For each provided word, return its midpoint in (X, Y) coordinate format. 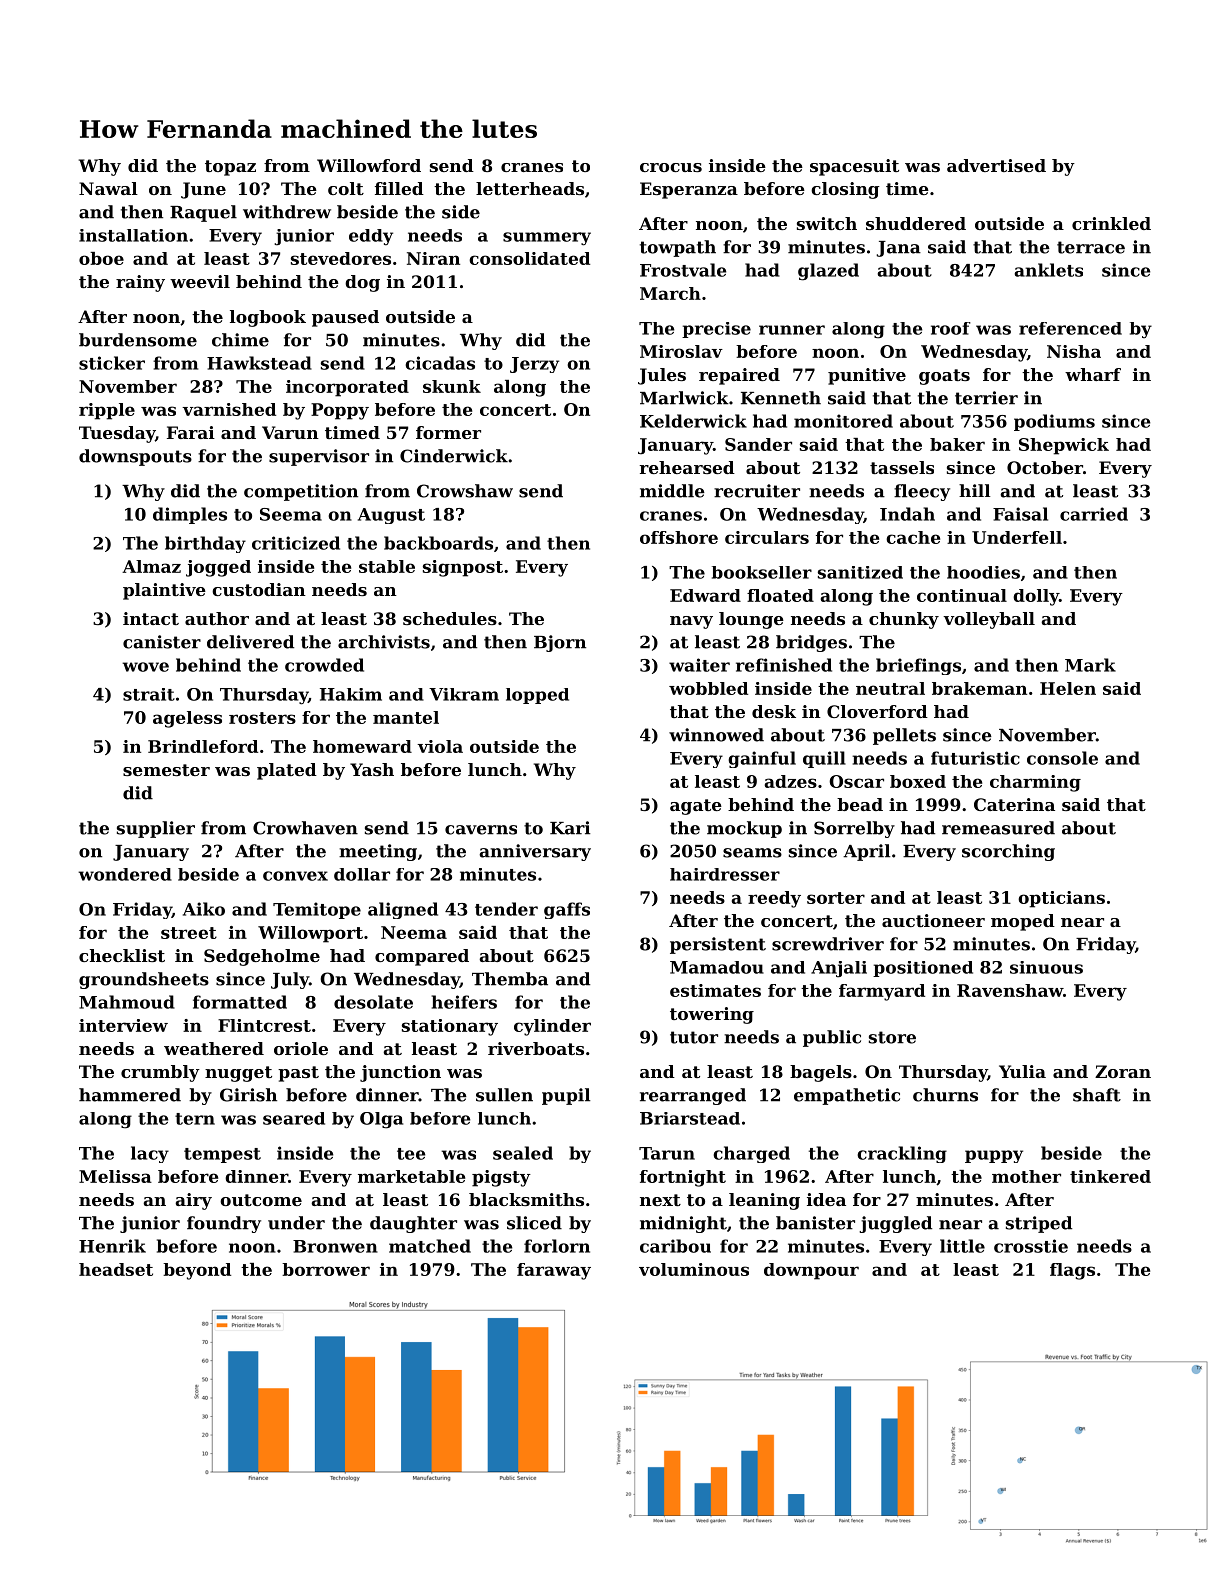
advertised (996, 165)
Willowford (369, 165)
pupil (566, 1096)
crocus (671, 167)
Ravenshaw (1010, 990)
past (298, 1074)
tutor (694, 1037)
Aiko (204, 909)
